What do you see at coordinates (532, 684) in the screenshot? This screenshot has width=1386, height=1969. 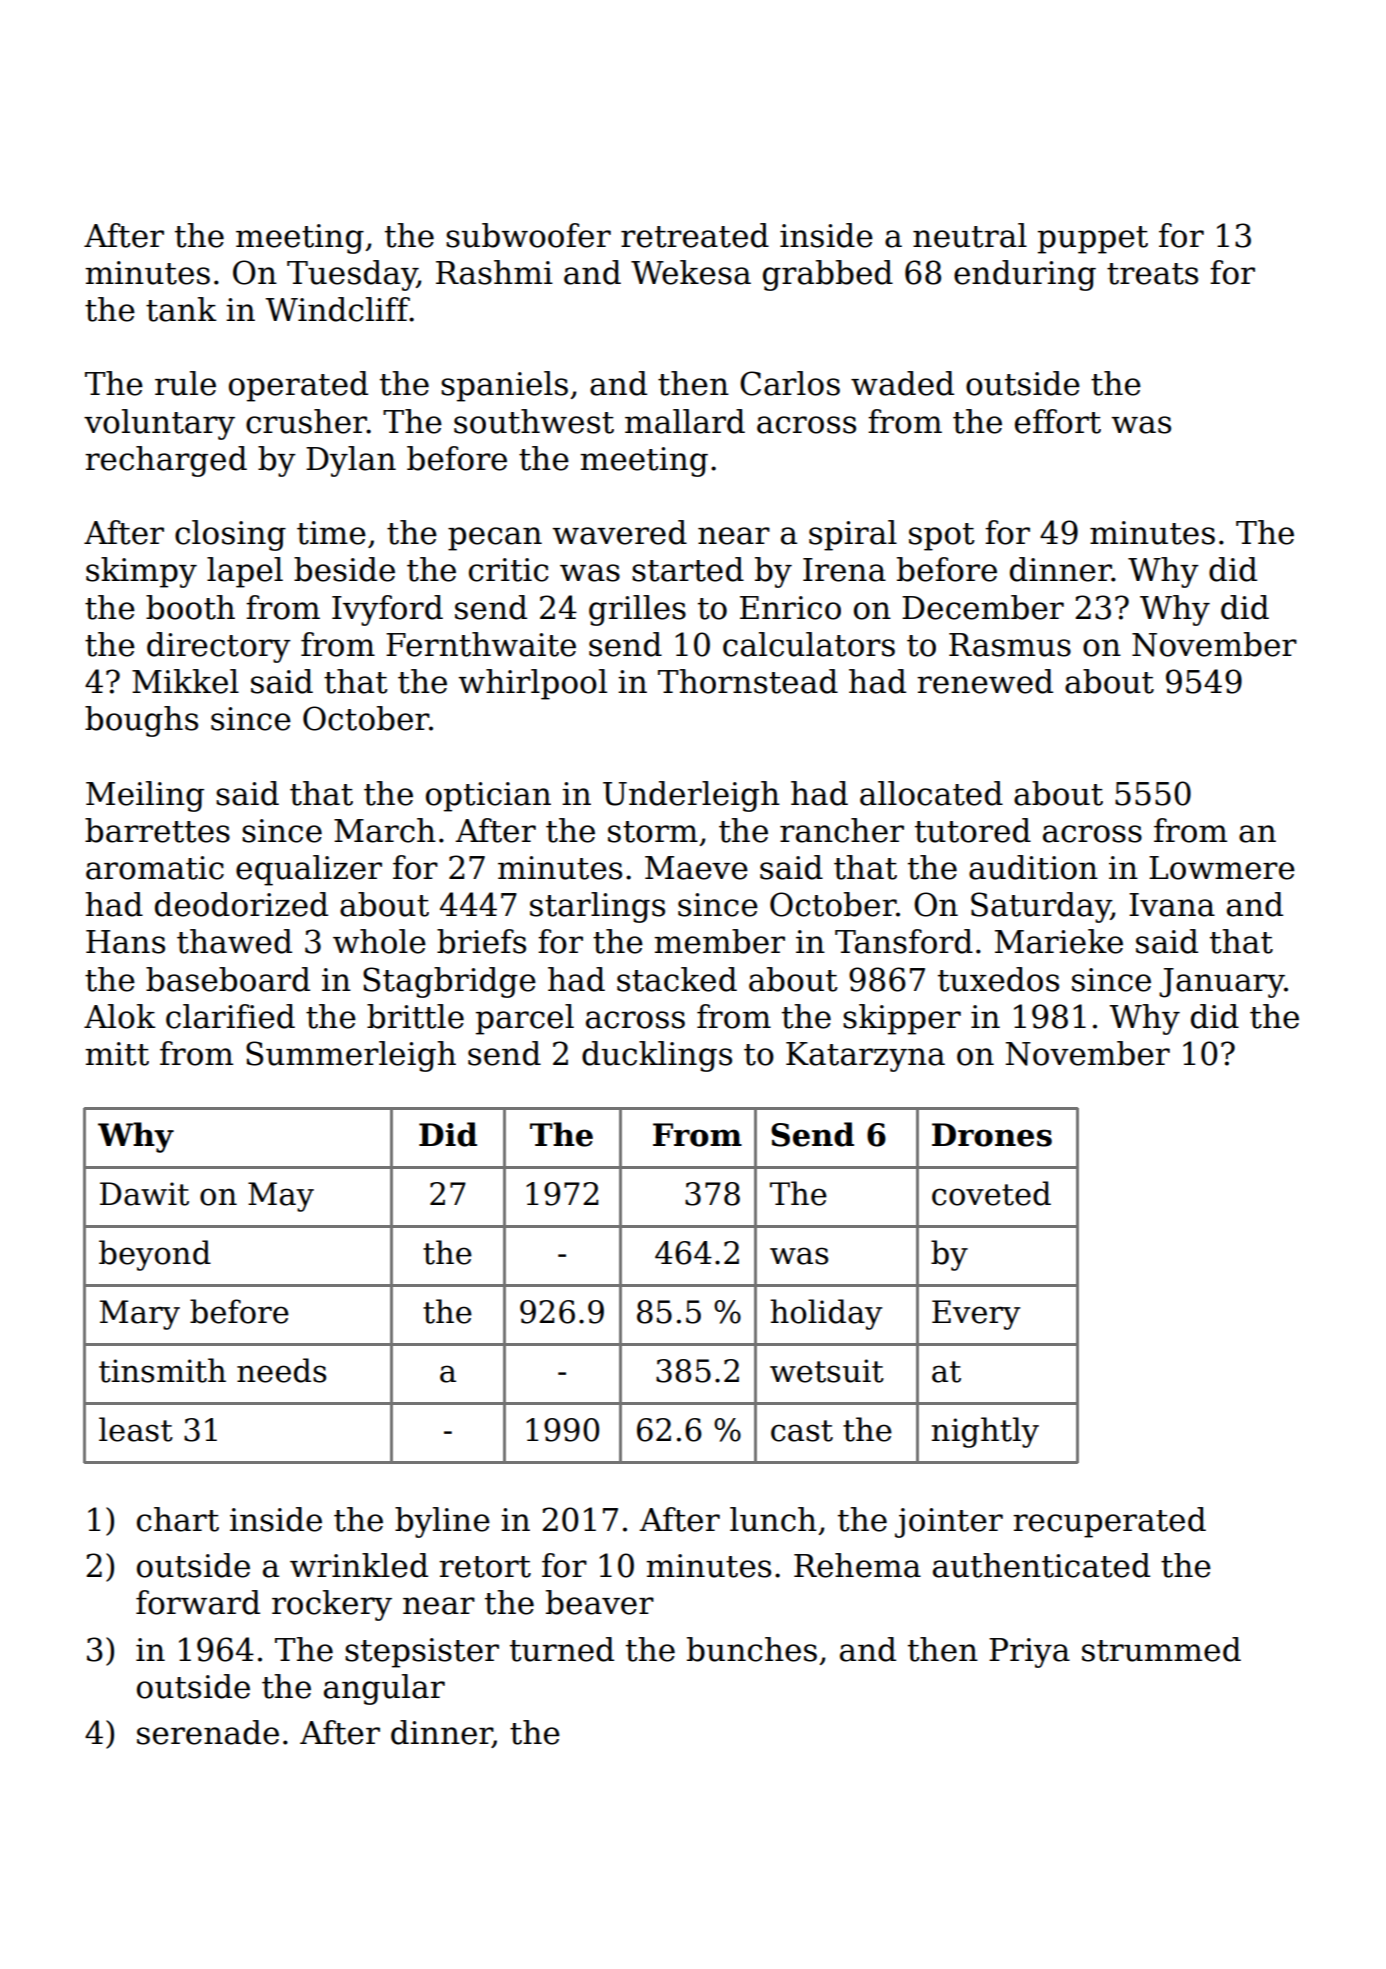 I see `whirlpool` at bounding box center [532, 684].
